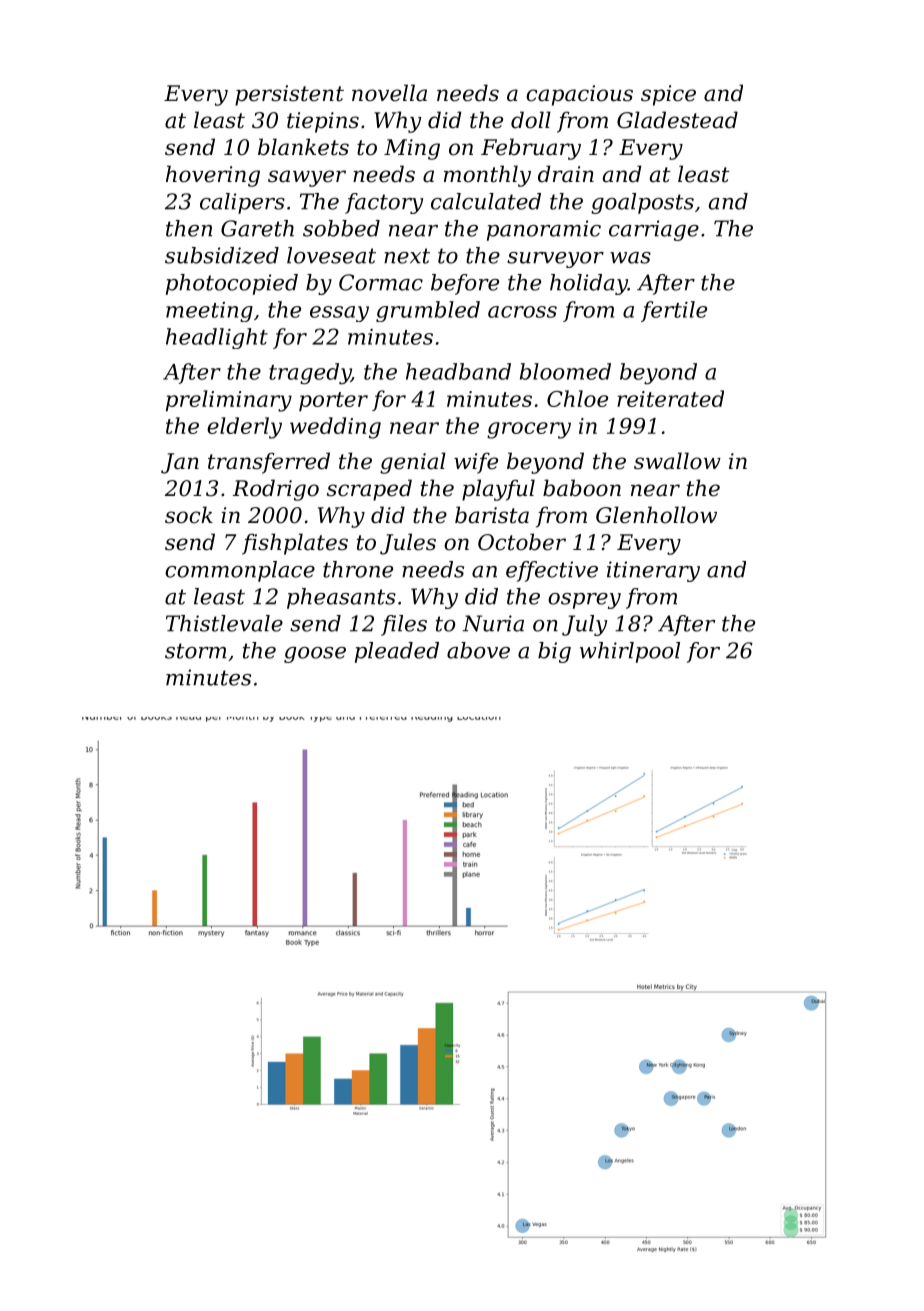  What do you see at coordinates (331, 255) in the page?
I see `loveseat` at bounding box center [331, 255].
